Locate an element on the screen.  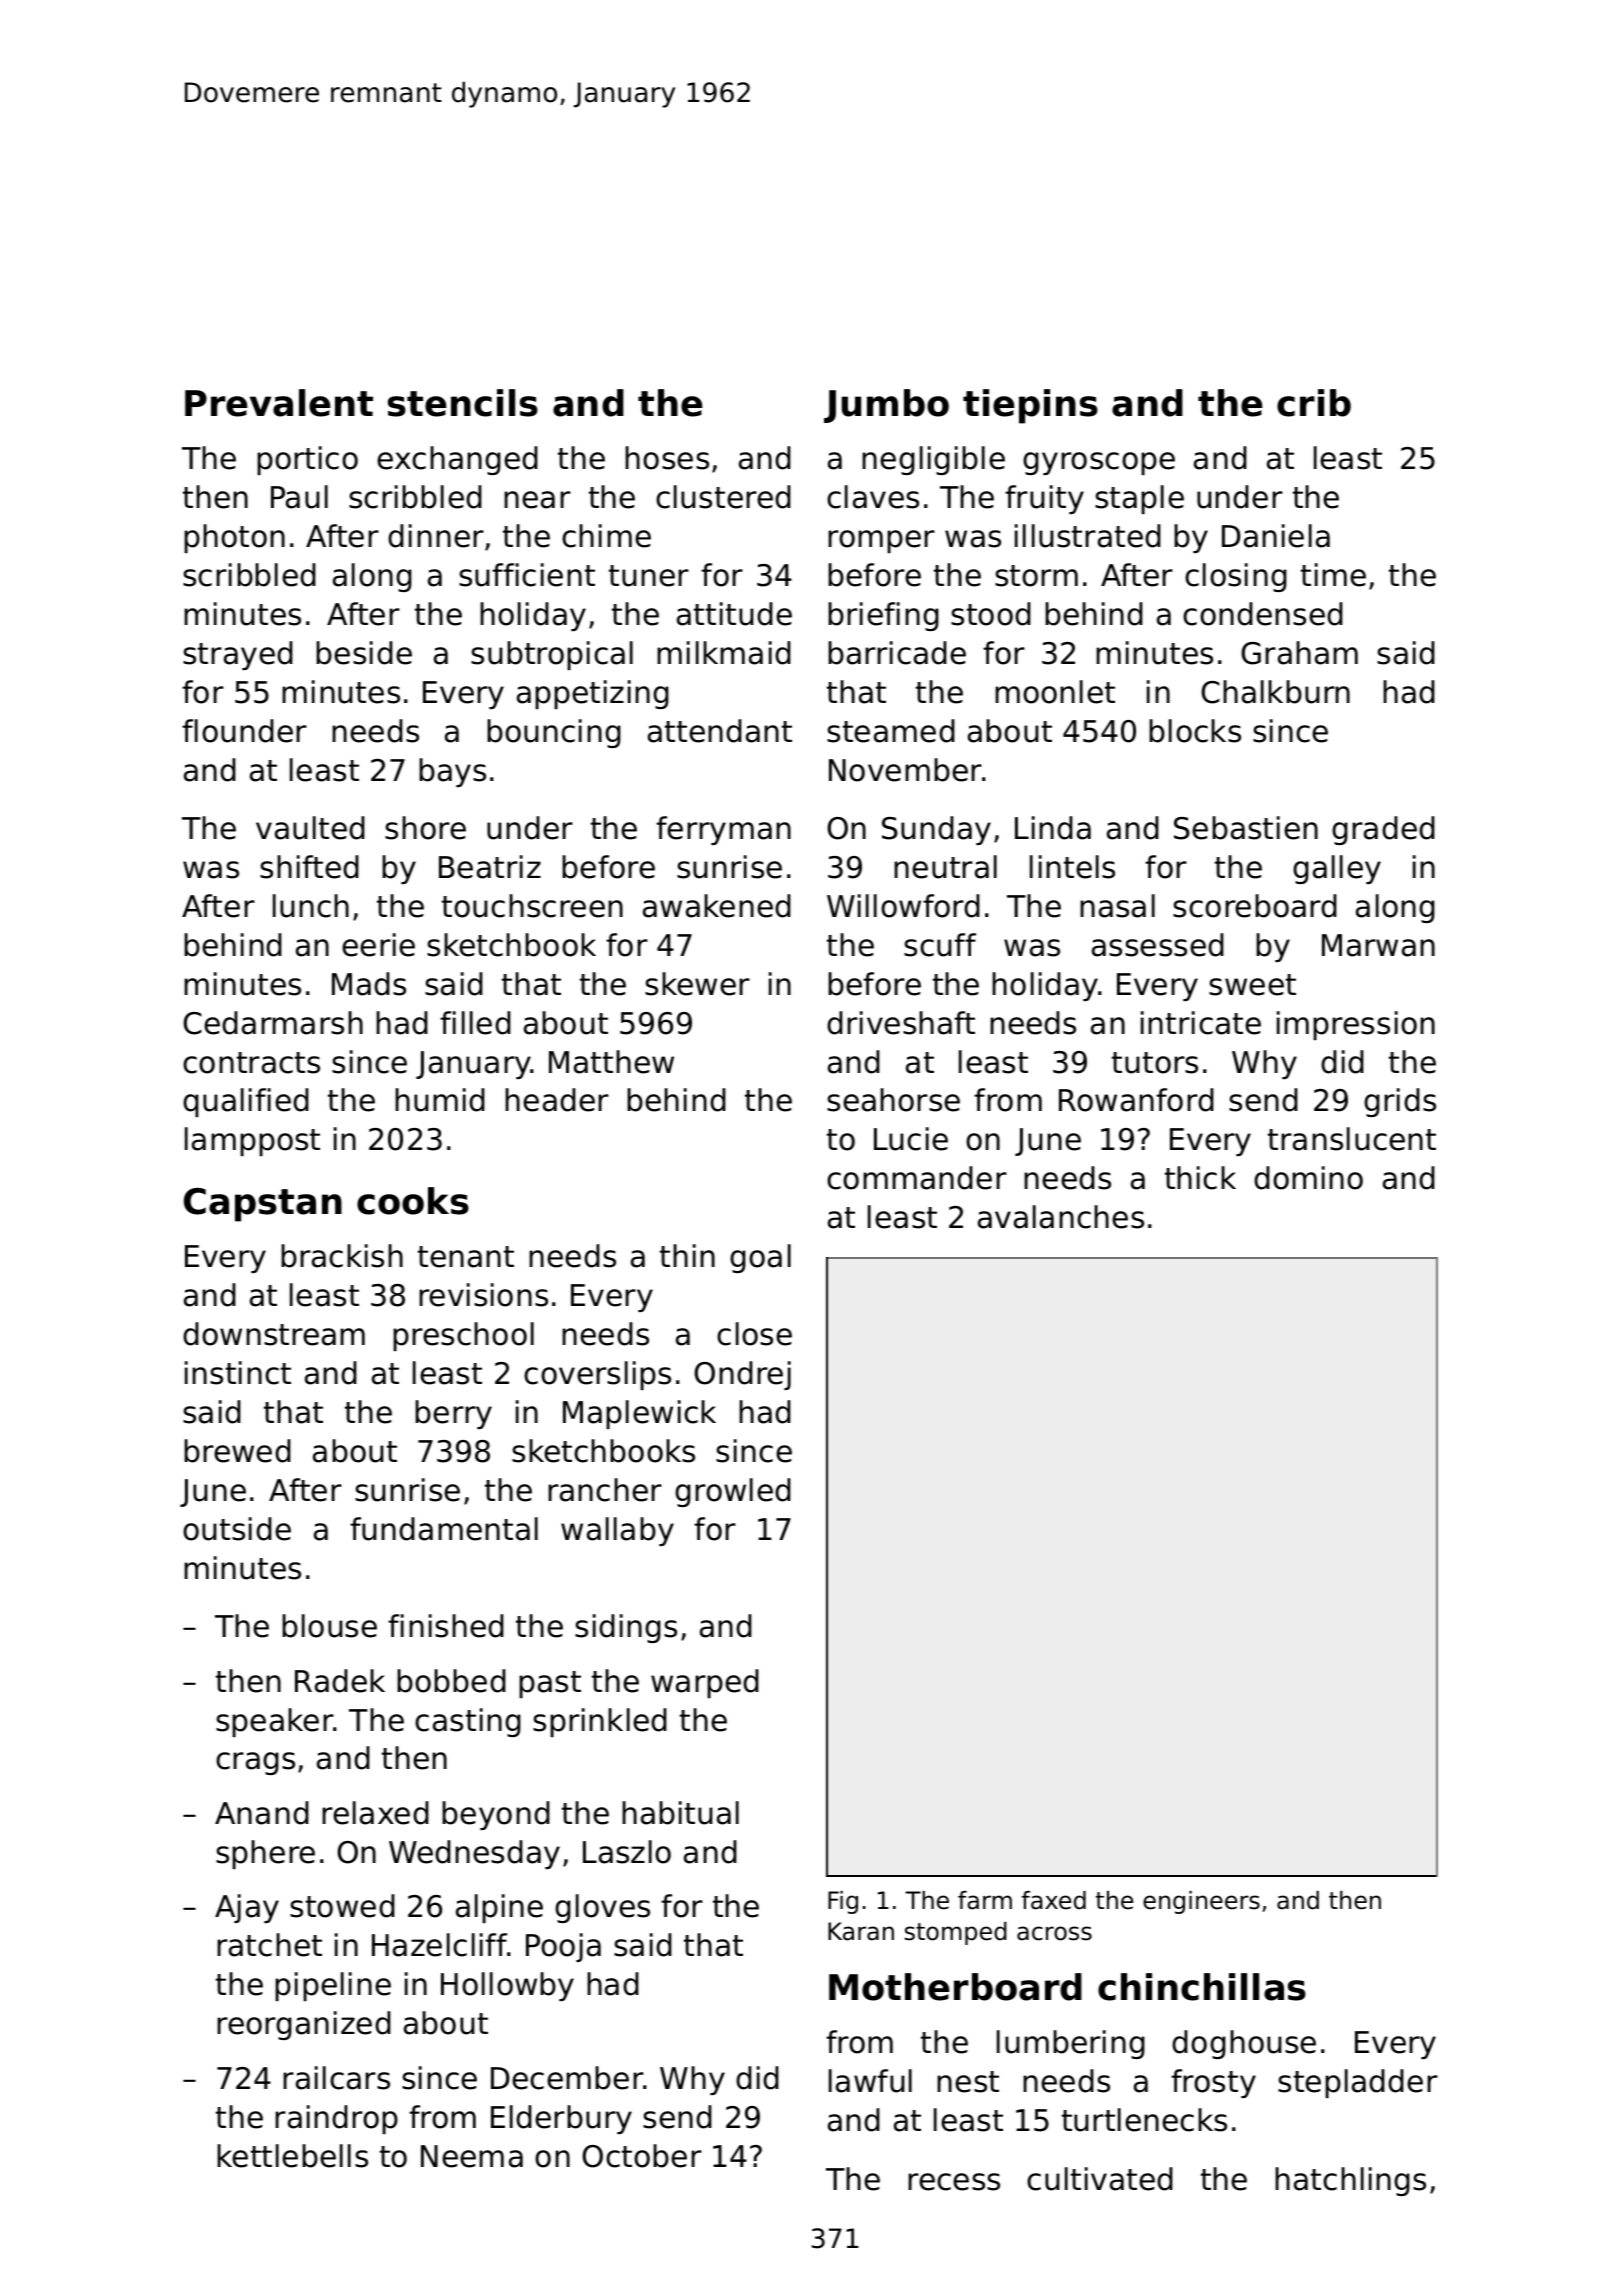
steamed is located at coordinates (891, 731).
